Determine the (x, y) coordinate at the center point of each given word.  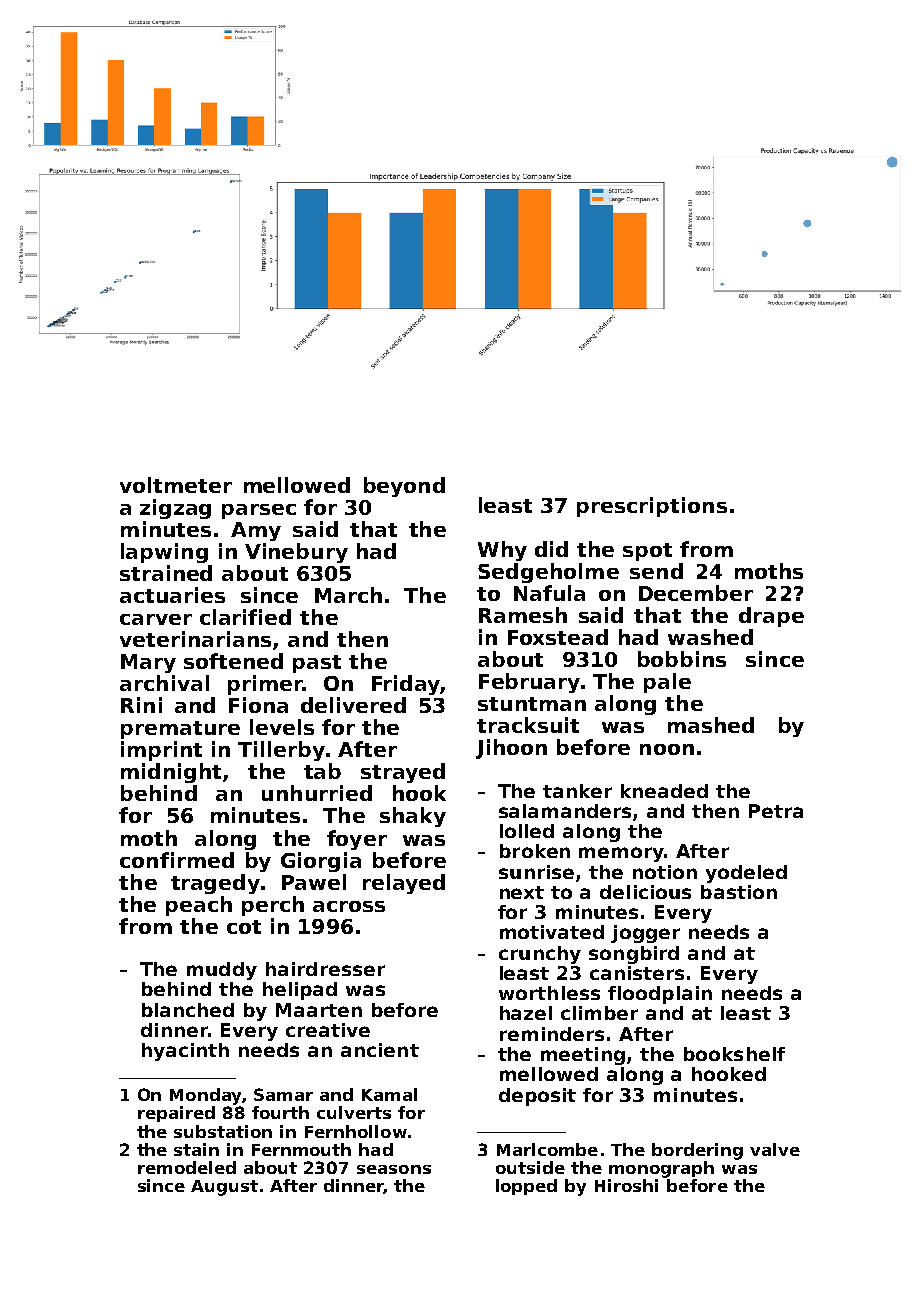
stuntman (532, 704)
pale (667, 683)
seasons (394, 1169)
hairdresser (325, 969)
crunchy (540, 955)
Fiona (258, 705)
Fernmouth (301, 1149)
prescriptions (652, 507)
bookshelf (734, 1054)
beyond (404, 487)
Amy (256, 531)
